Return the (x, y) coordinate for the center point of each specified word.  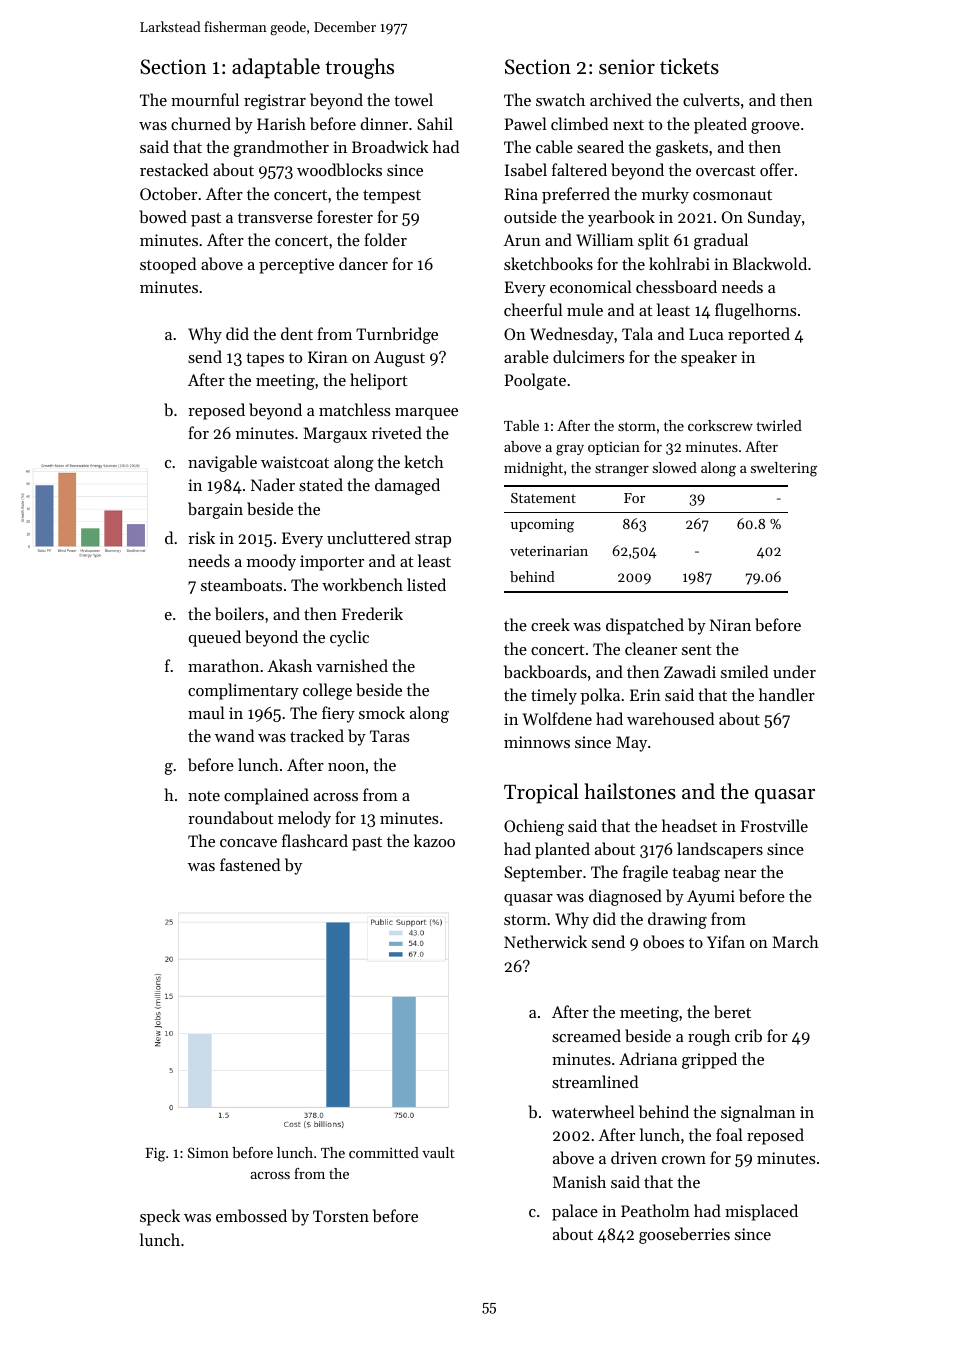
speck (160, 1217)
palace (575, 1212)
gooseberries (684, 1235)
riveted (397, 432)
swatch (560, 99)
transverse (275, 218)
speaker (709, 358)
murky (665, 195)
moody (271, 562)
